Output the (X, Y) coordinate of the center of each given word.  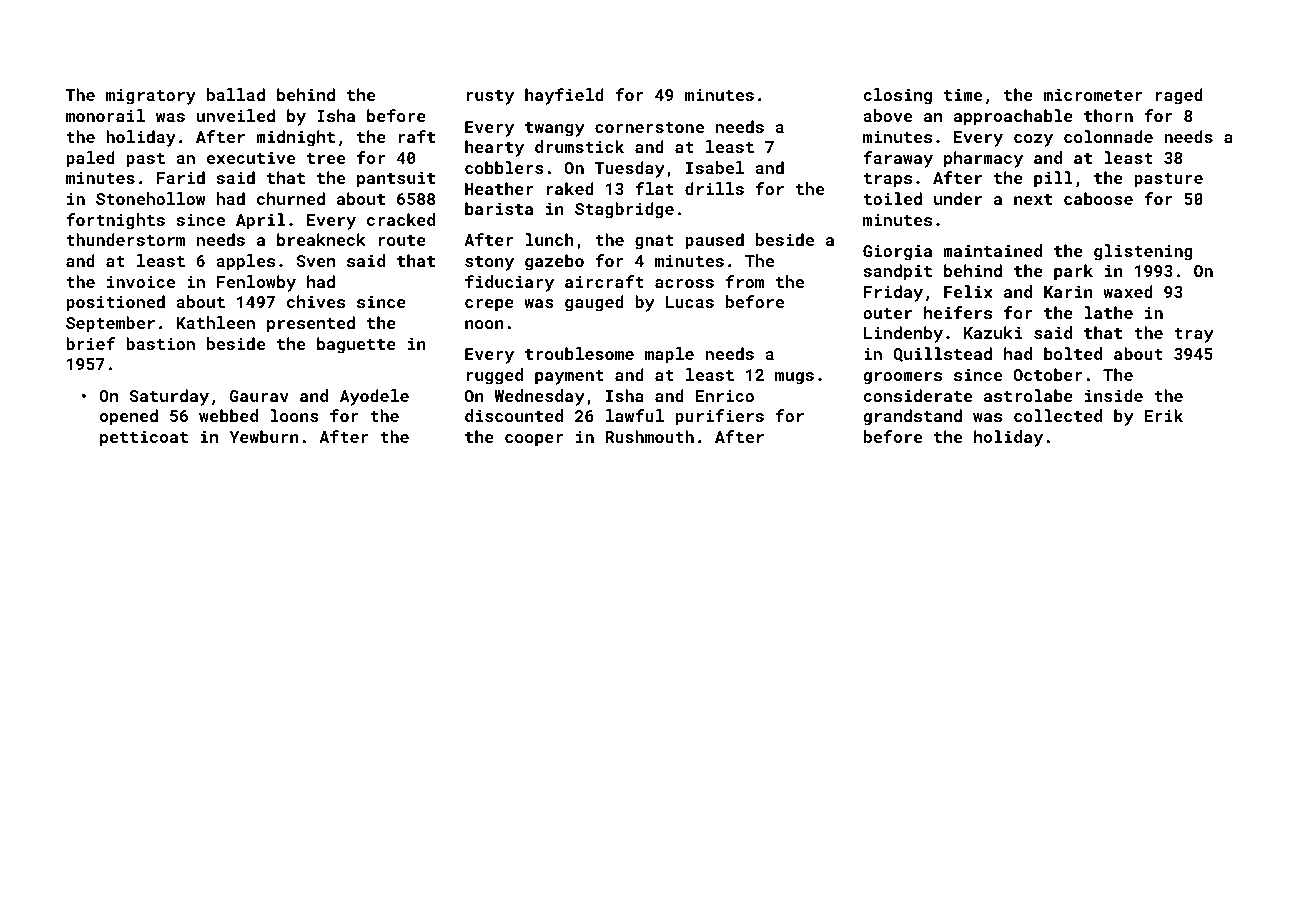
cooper (534, 440)
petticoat (144, 439)
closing (897, 96)
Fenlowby (256, 283)
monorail (105, 115)
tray (1194, 335)
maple (669, 355)
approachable (1013, 117)
